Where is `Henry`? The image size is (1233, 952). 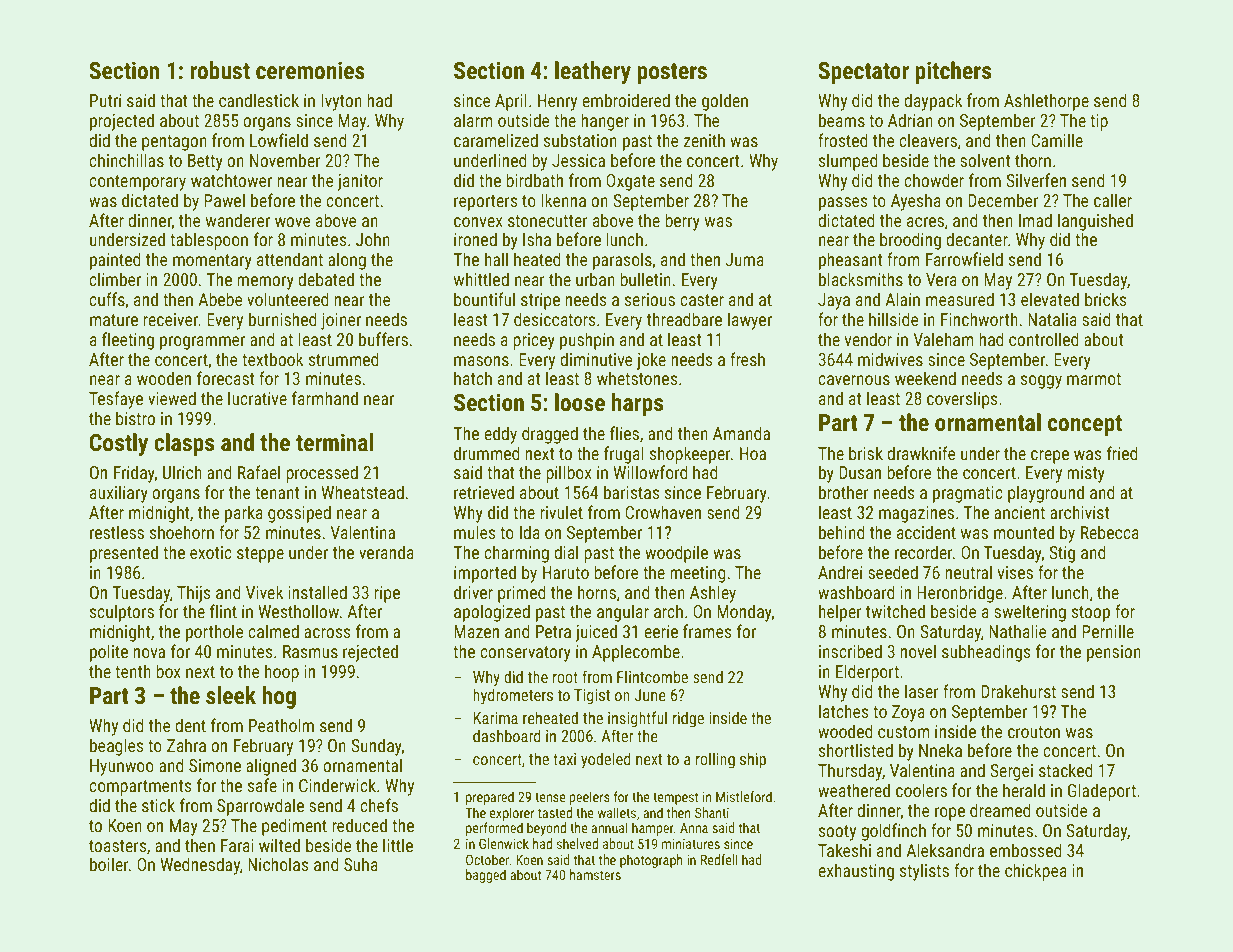
Henry is located at coordinates (557, 102).
